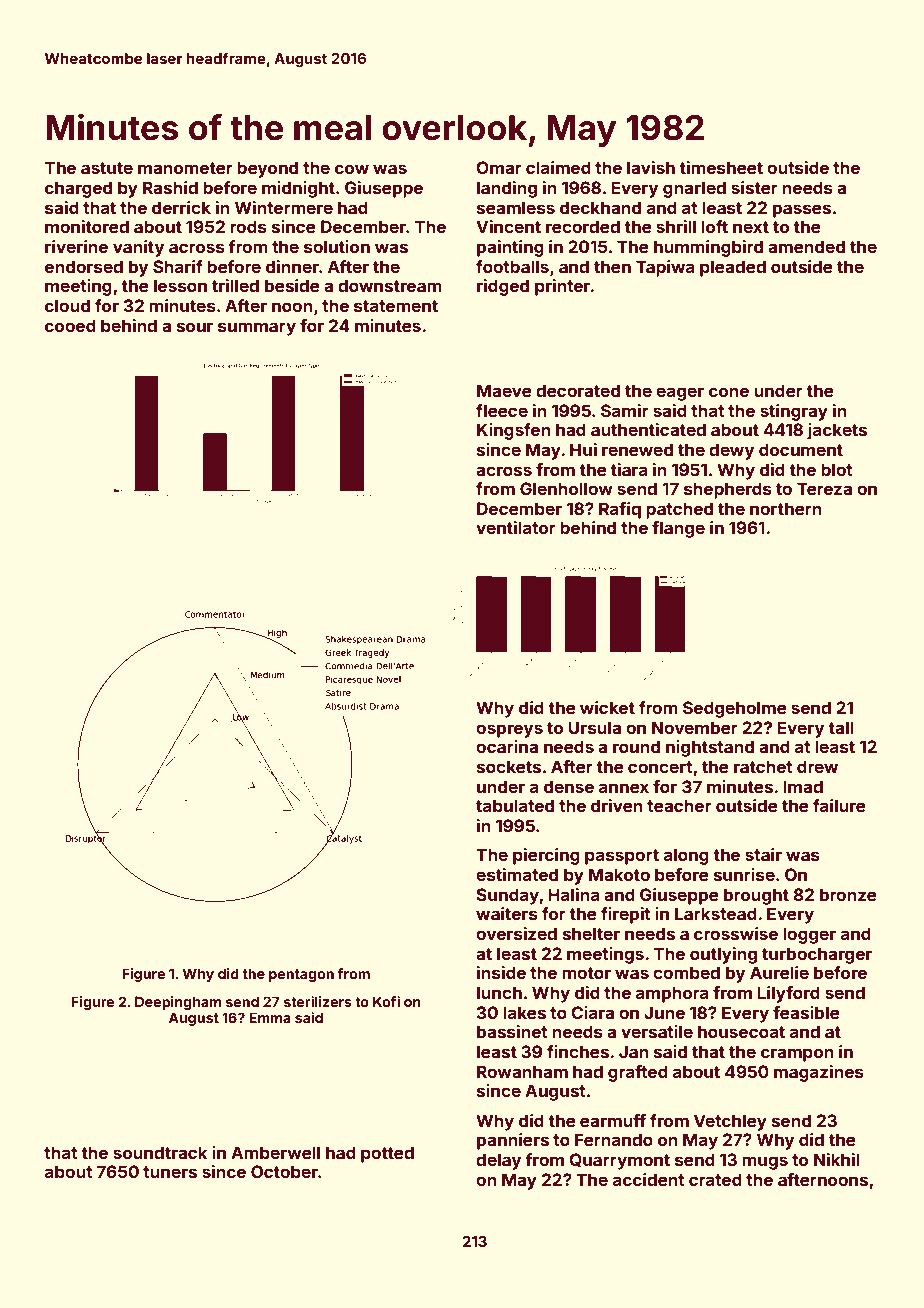 The image size is (924, 1308). What do you see at coordinates (619, 1161) in the screenshot?
I see `Quarrymont` at bounding box center [619, 1161].
